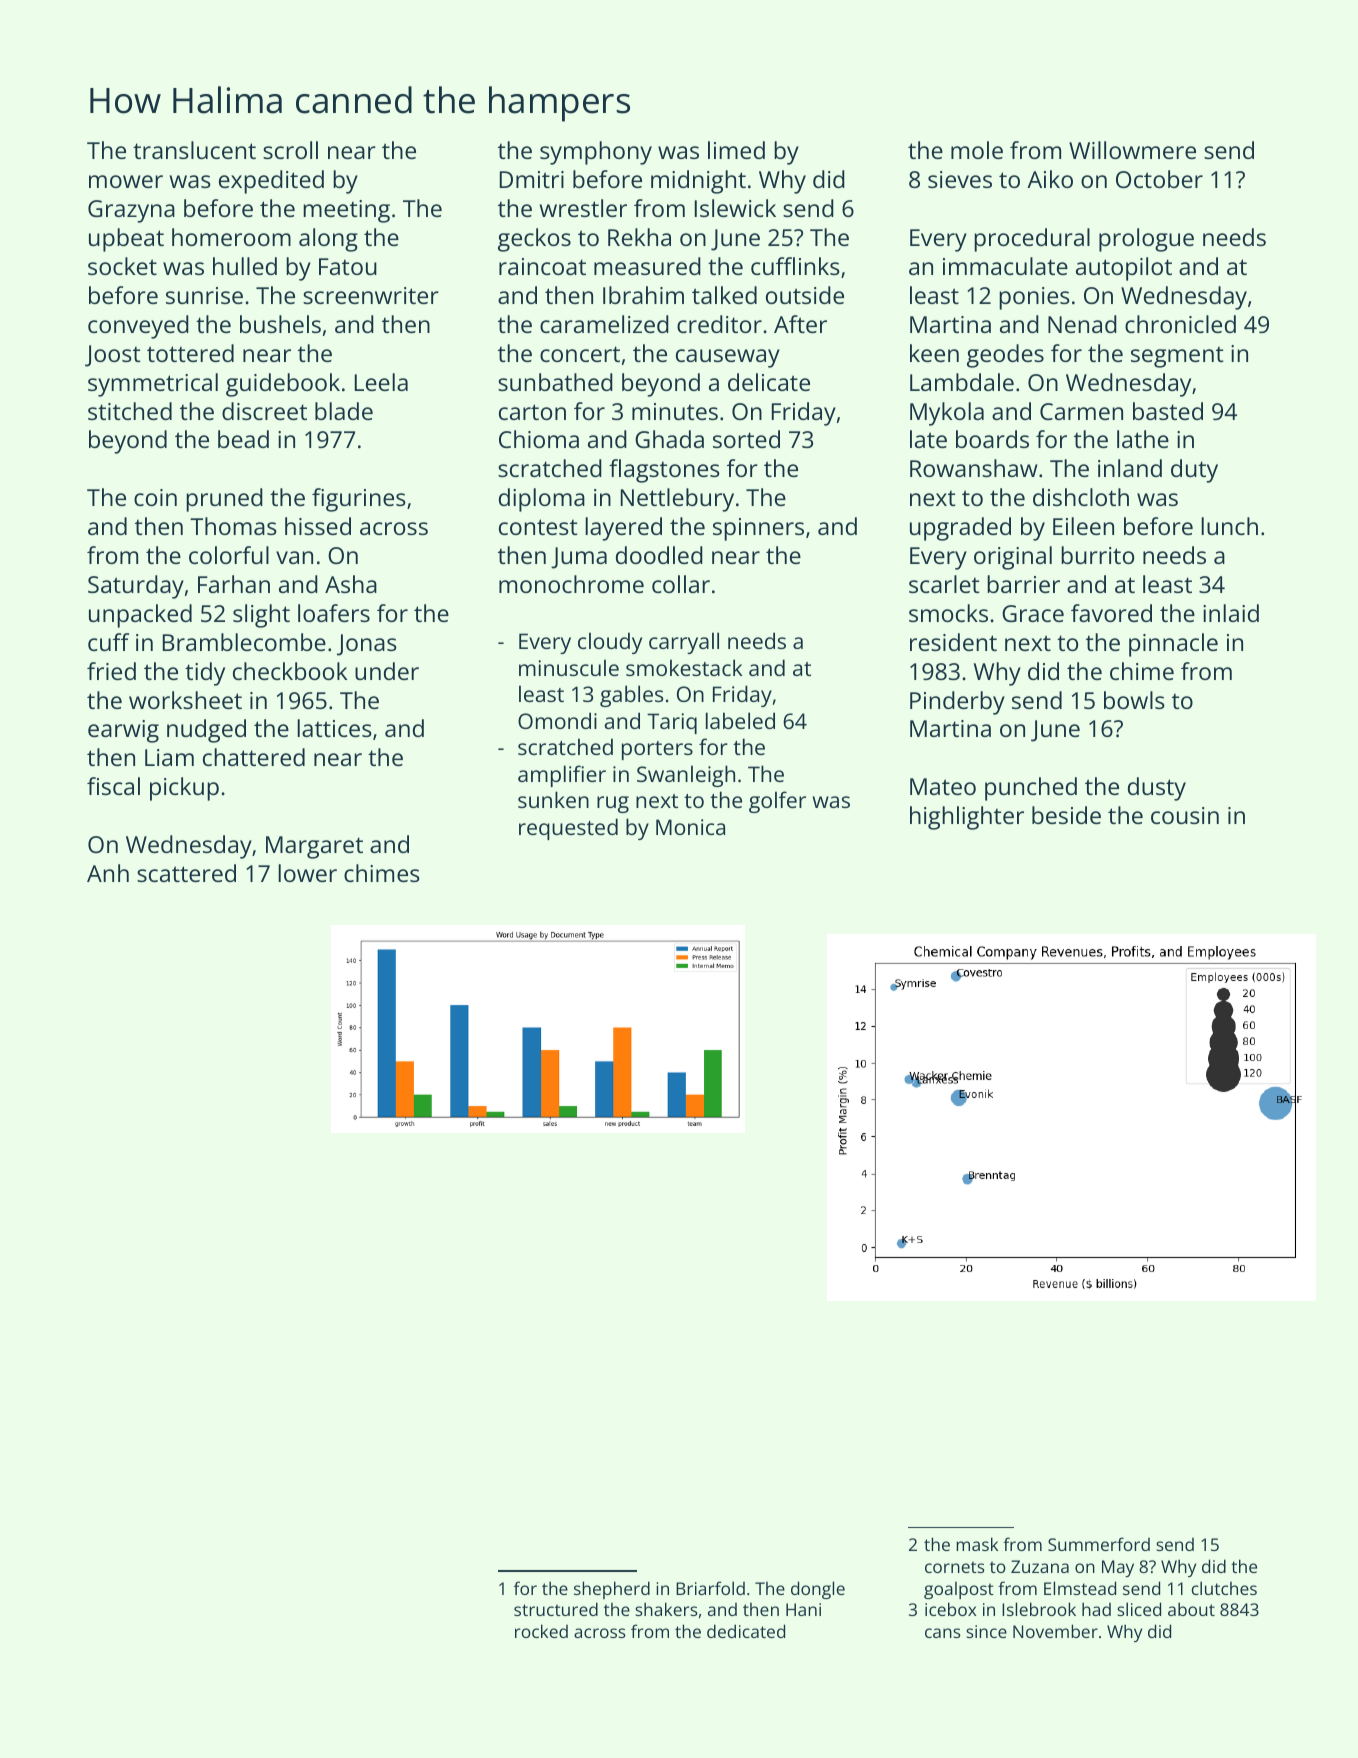  What do you see at coordinates (387, 671) in the page?
I see `under` at bounding box center [387, 671].
